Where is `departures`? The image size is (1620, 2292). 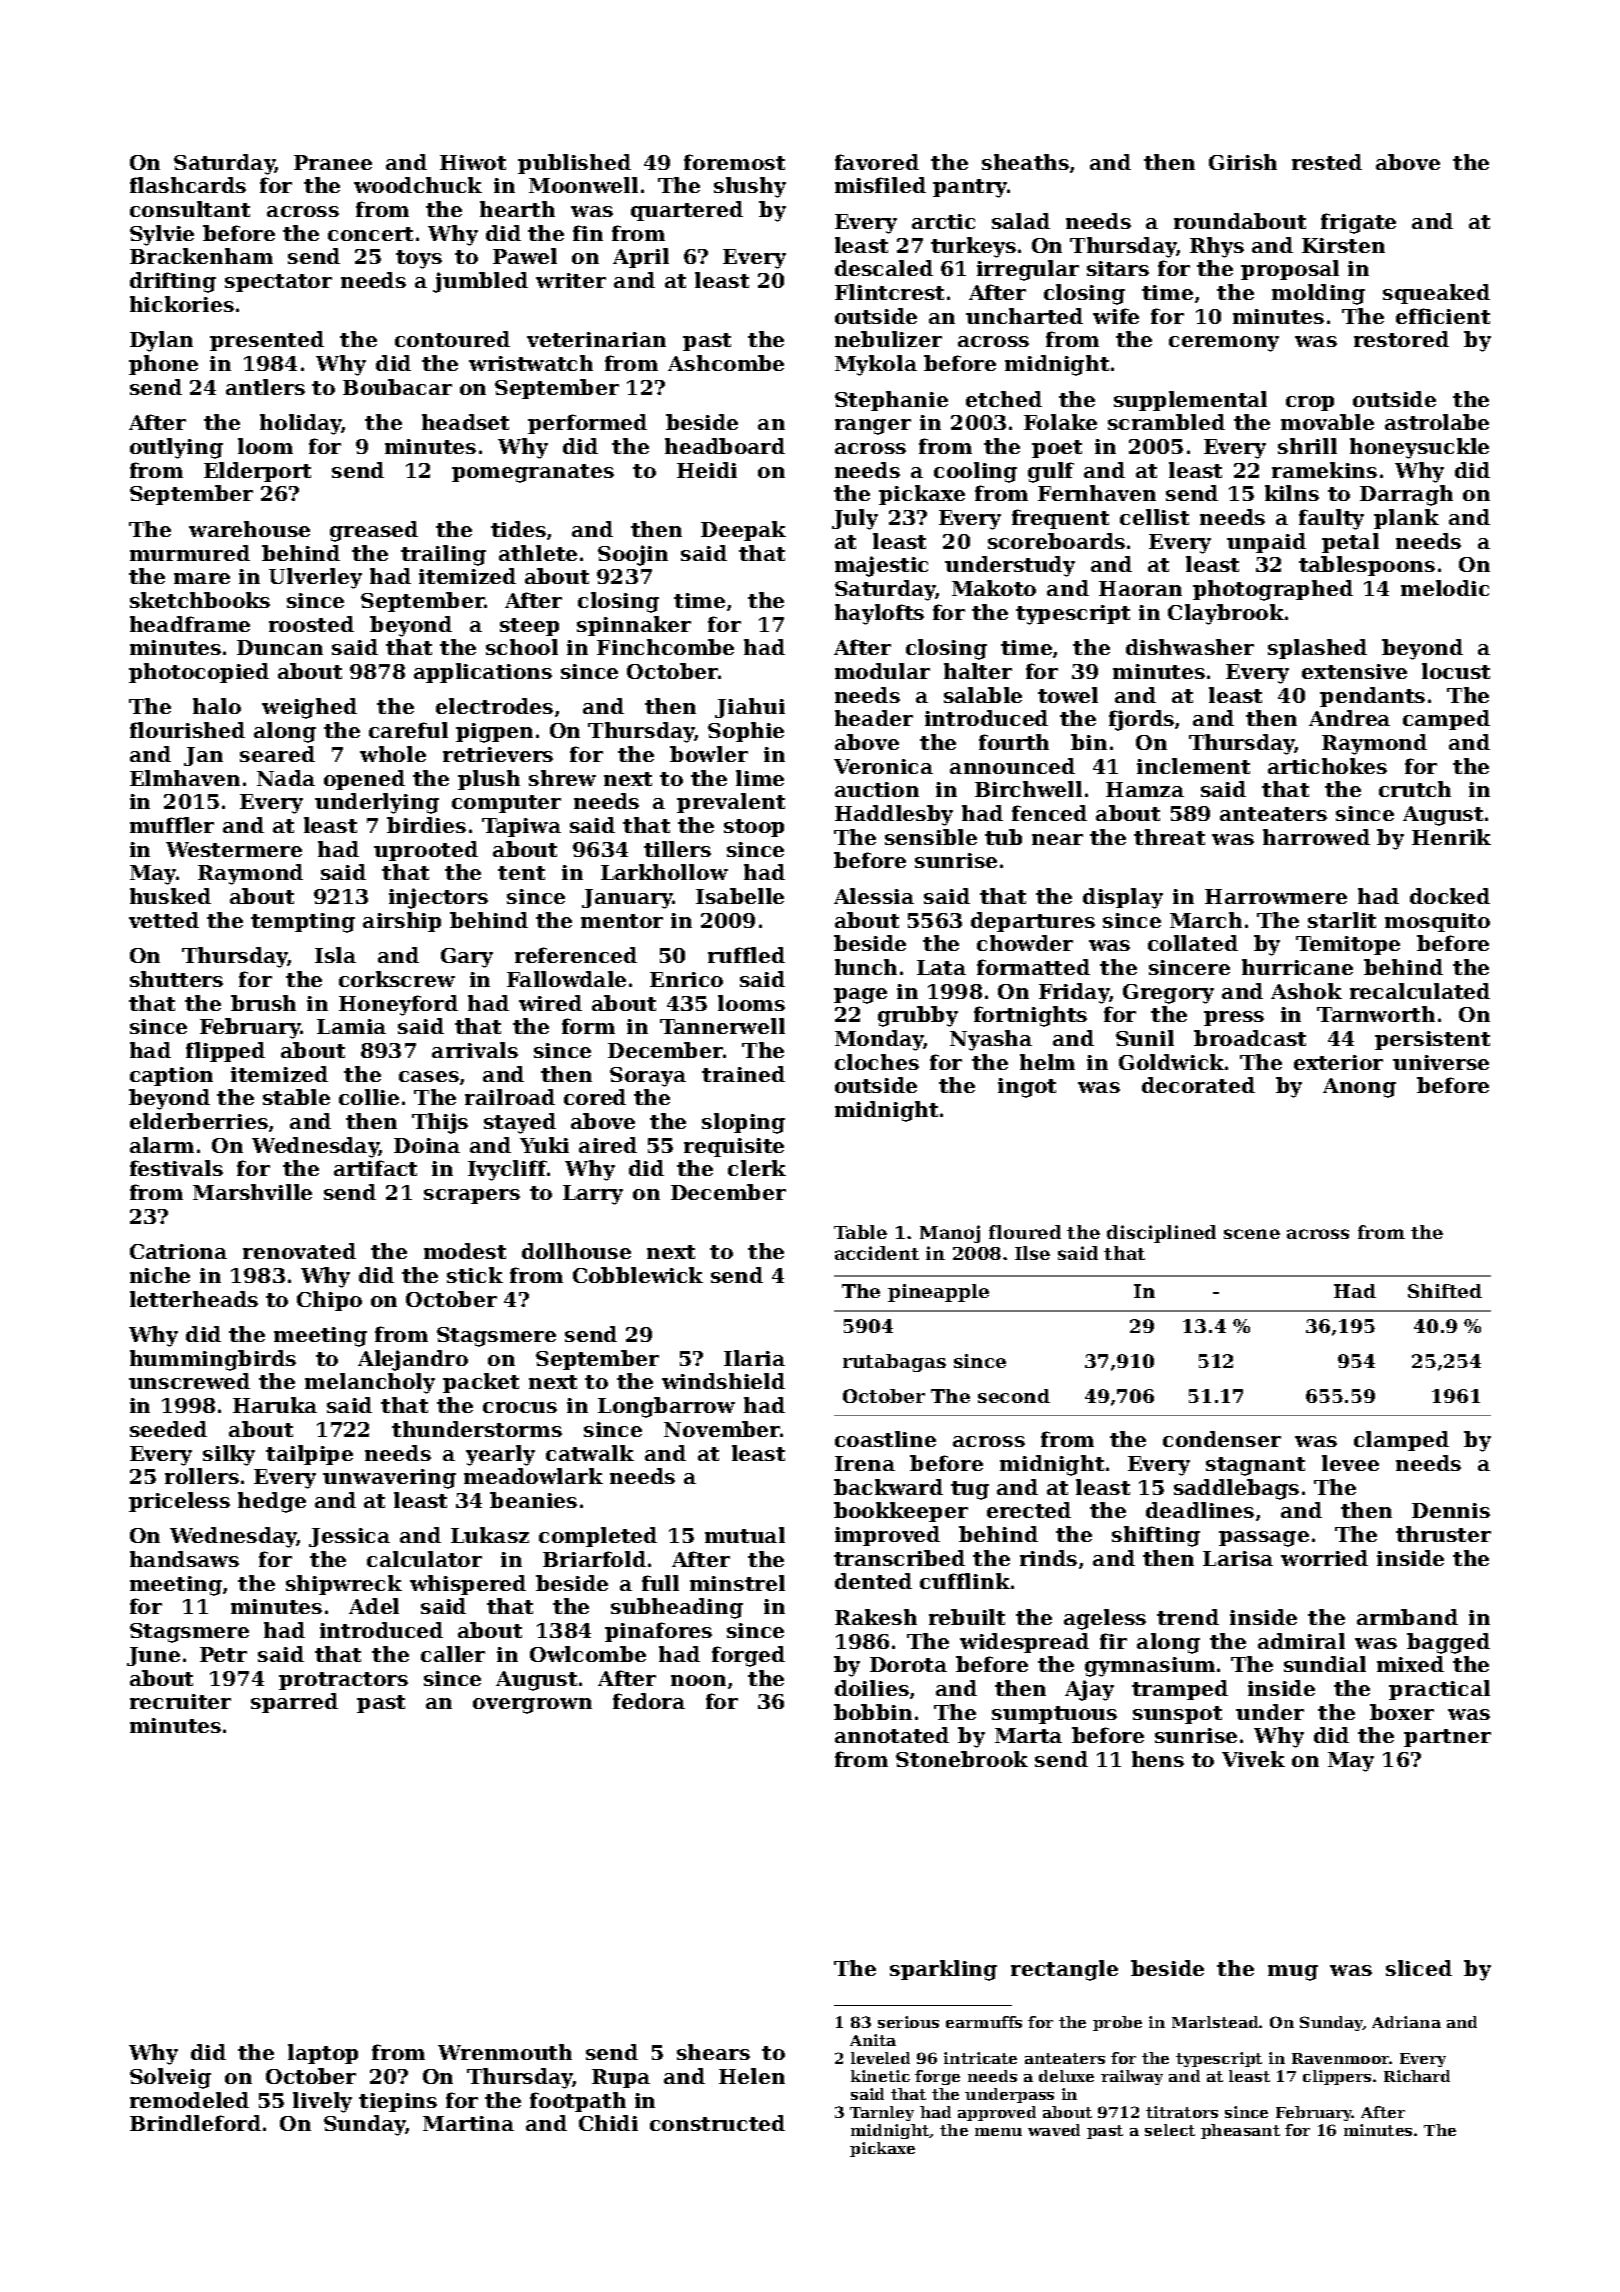
departures is located at coordinates (1033, 922).
